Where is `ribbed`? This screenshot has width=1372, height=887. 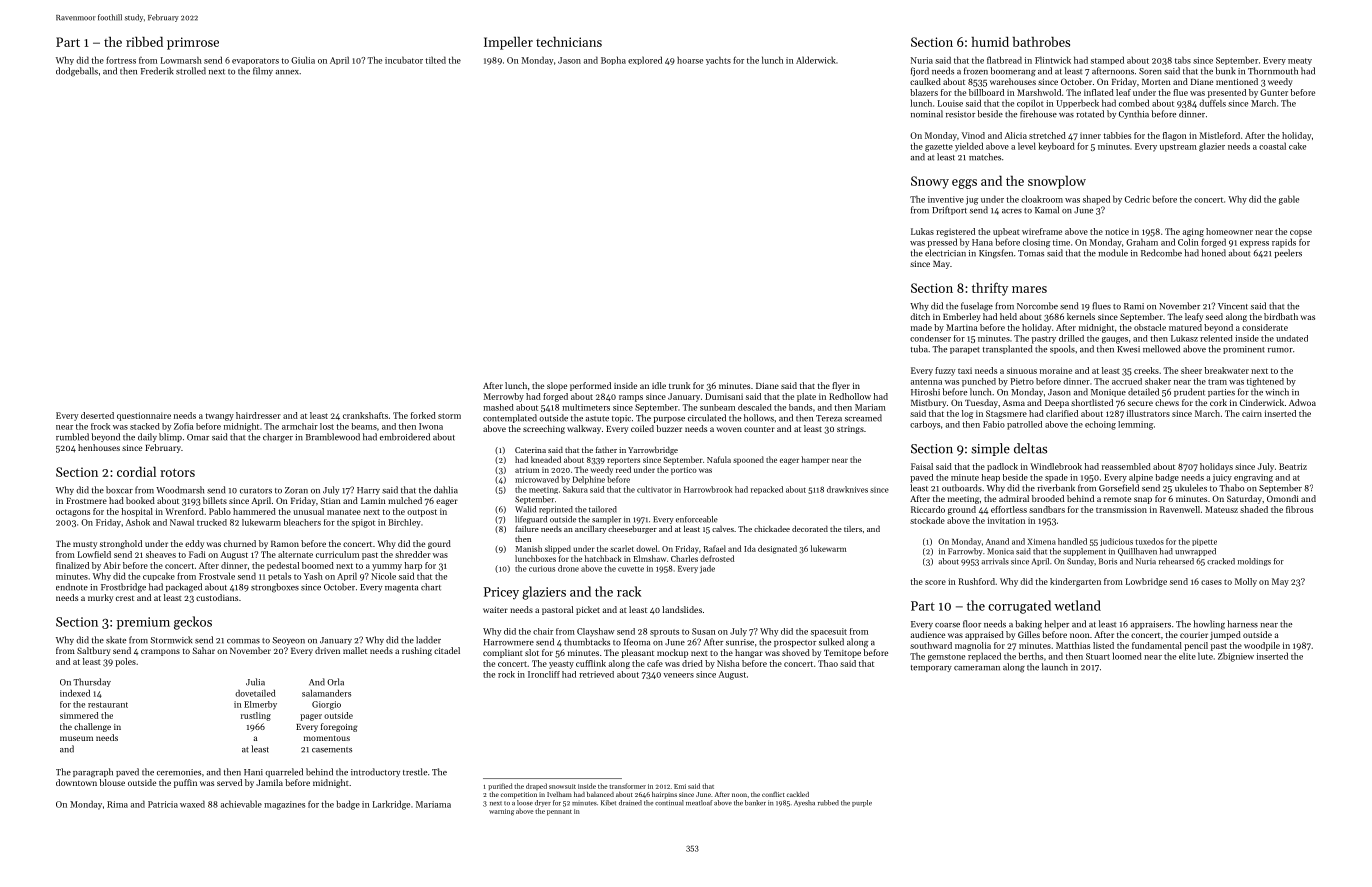
ribbed is located at coordinates (144, 42).
